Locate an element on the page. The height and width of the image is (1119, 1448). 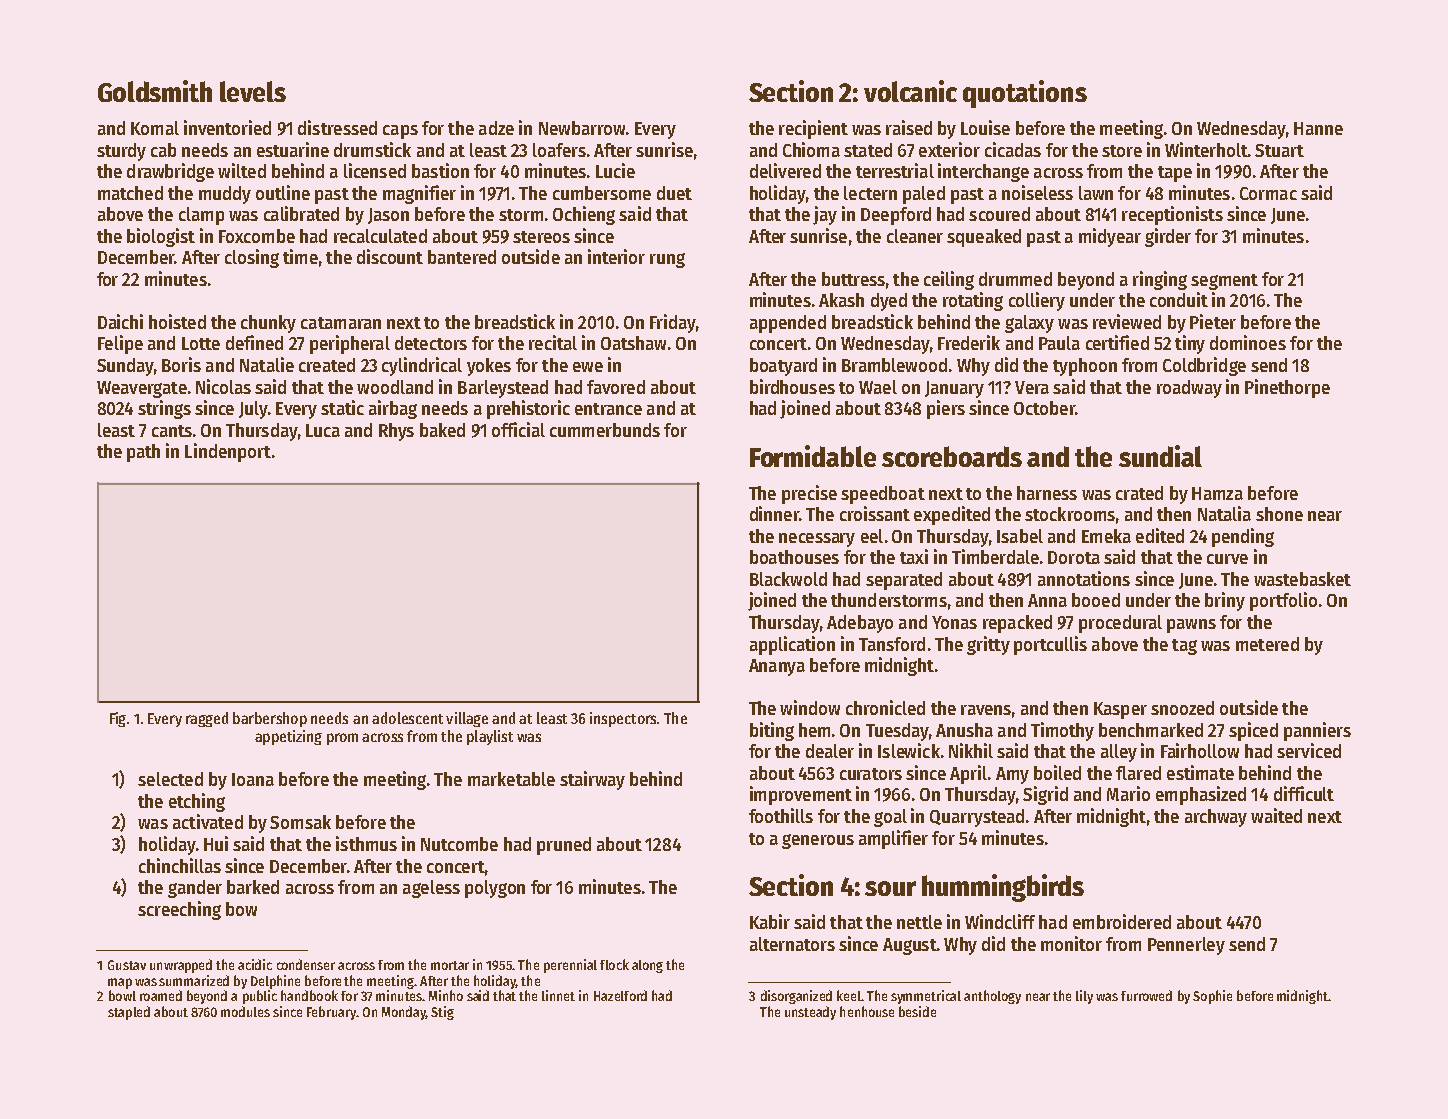
shone is located at coordinates (1279, 514).
